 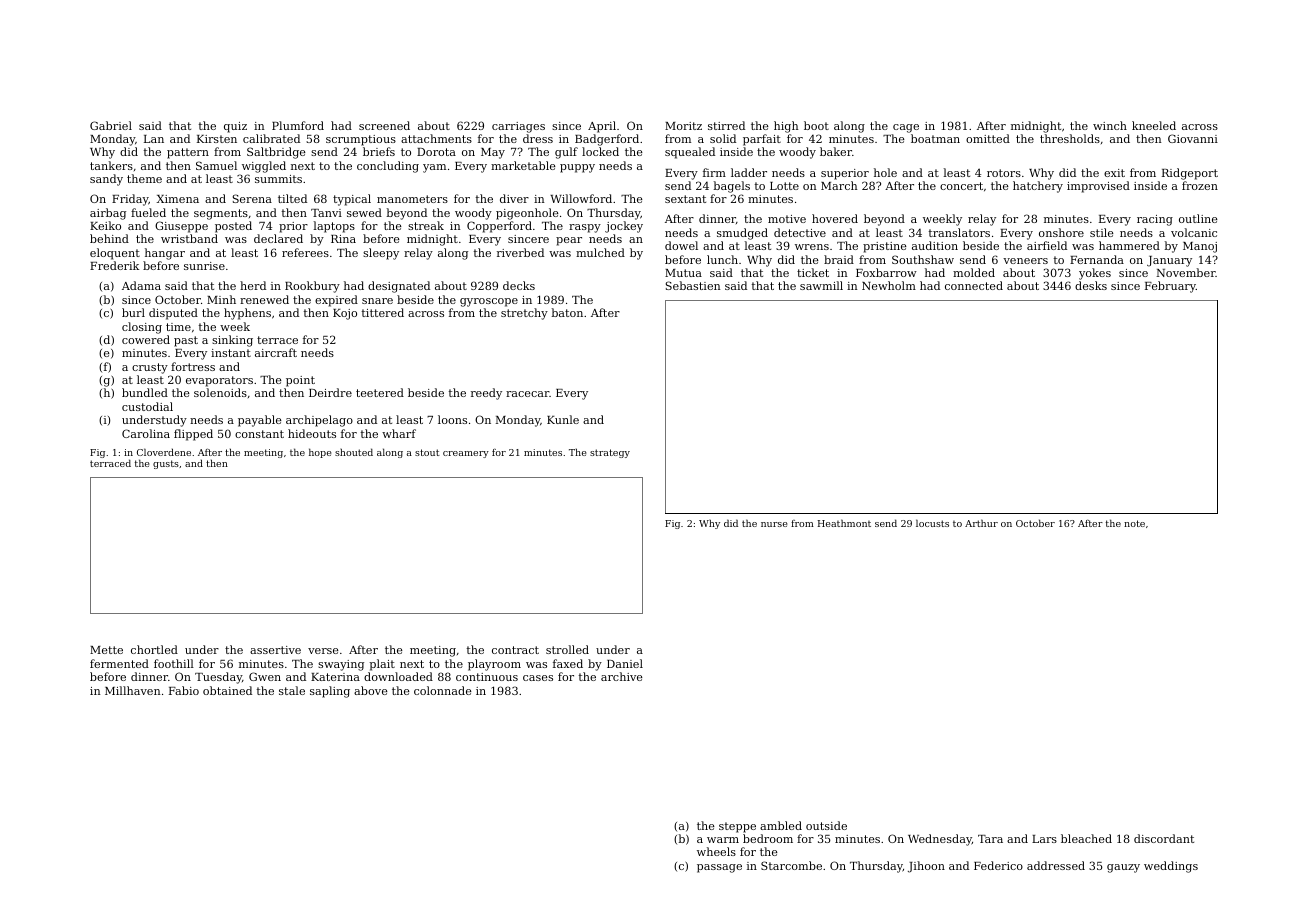 I want to click on Arthur, so click(x=981, y=523).
